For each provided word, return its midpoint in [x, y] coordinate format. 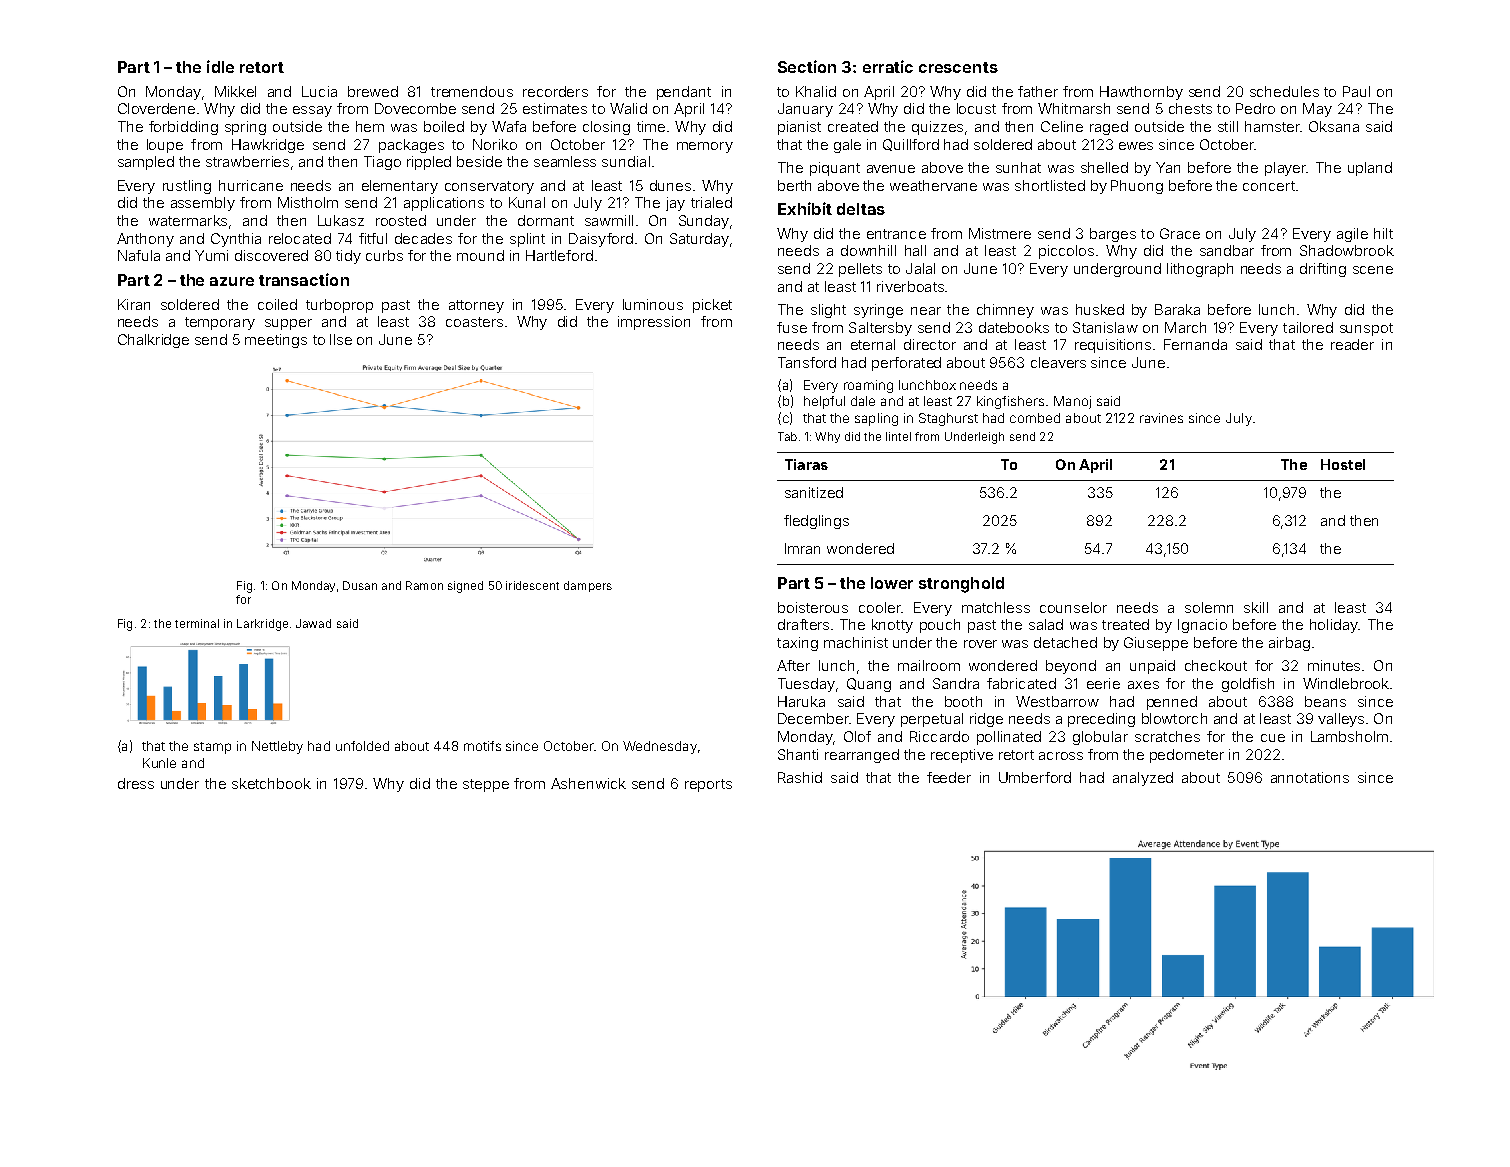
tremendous [472, 91]
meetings [276, 341]
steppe [486, 785]
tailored [1308, 327]
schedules [1284, 91]
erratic [888, 66]
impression [654, 323]
